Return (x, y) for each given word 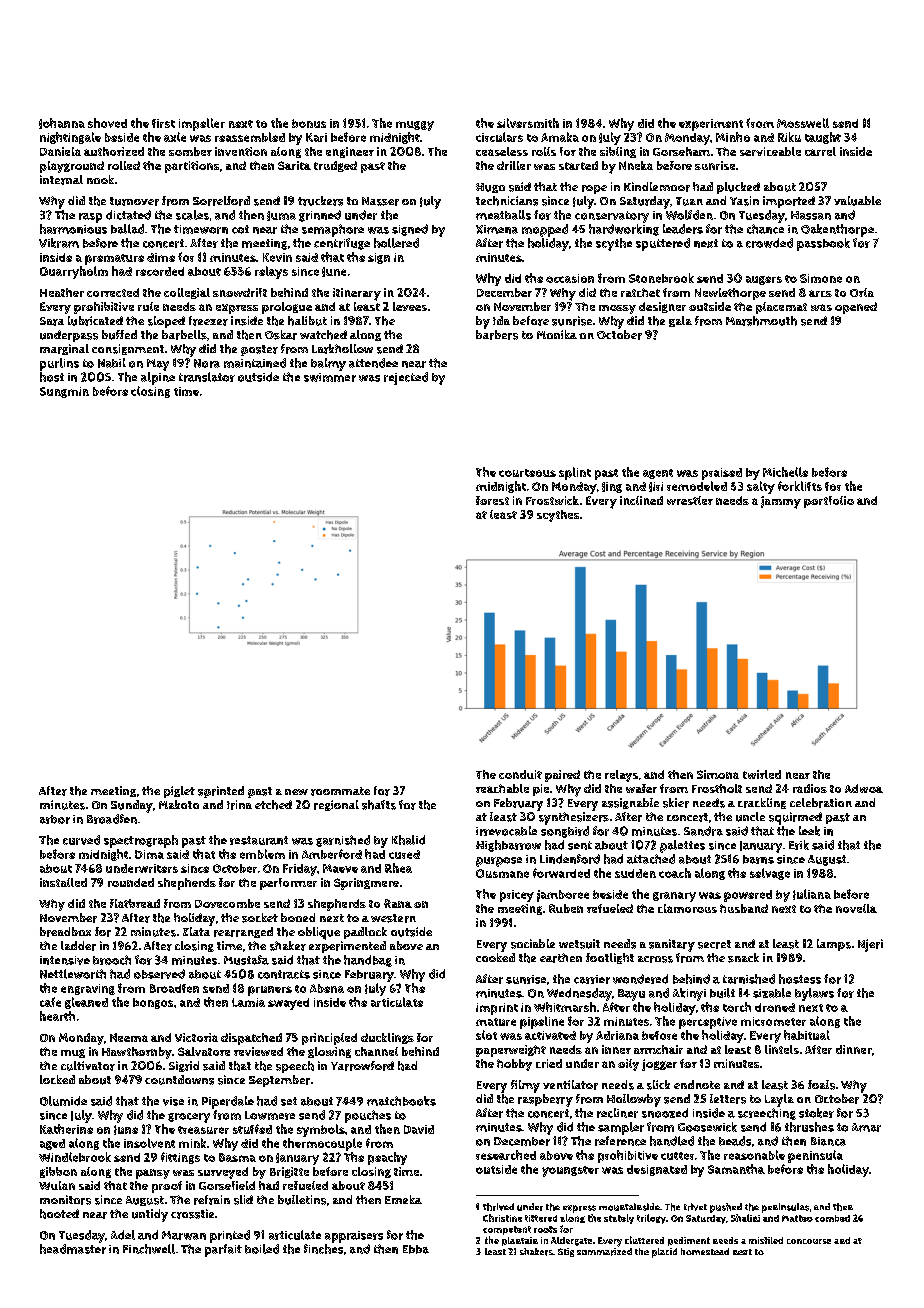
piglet (179, 792)
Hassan (811, 215)
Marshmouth (761, 321)
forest (492, 500)
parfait (223, 1250)
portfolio (829, 502)
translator (207, 377)
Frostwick (552, 500)
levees (410, 306)
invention (241, 151)
